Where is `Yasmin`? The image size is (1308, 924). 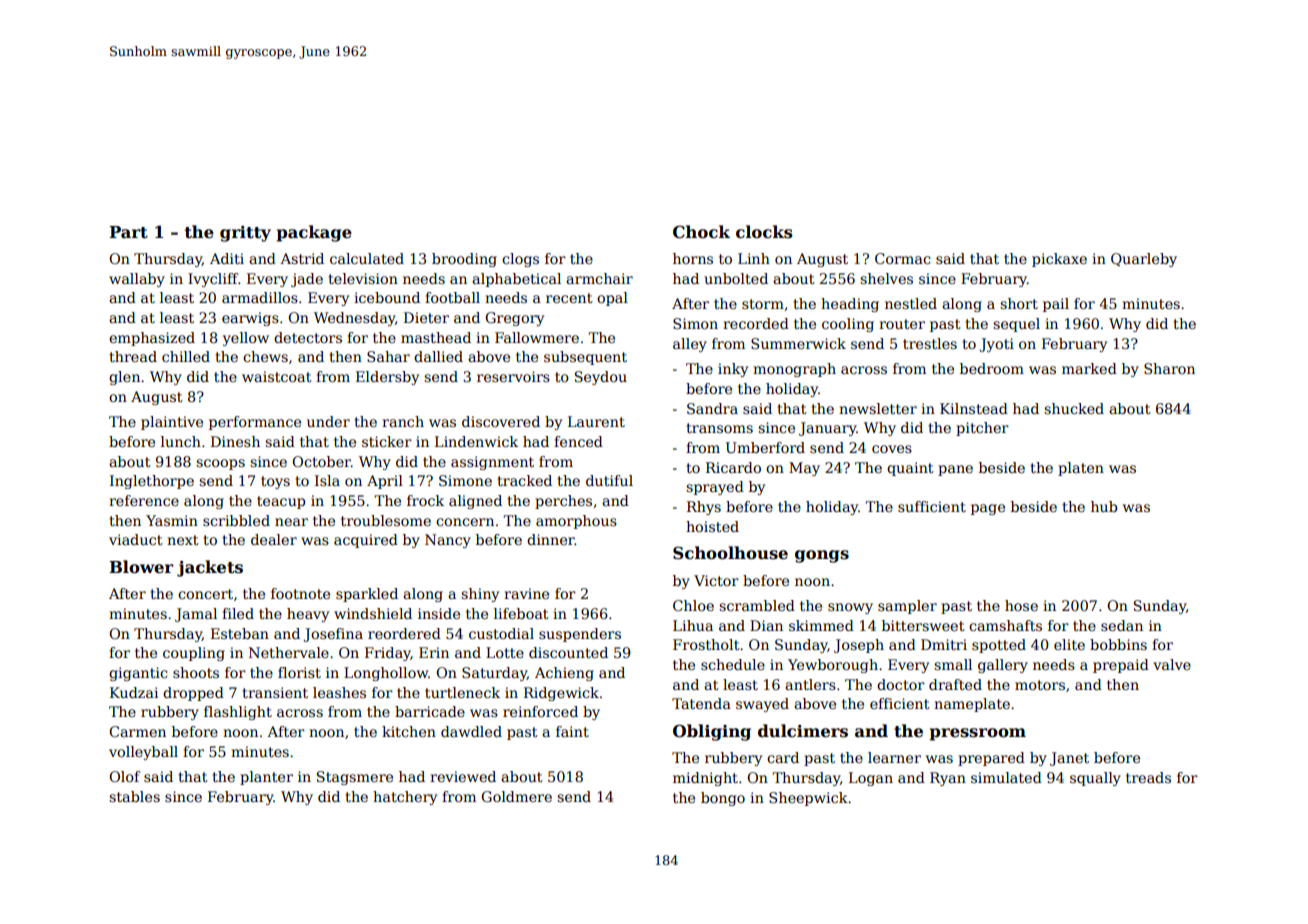
Yasmin is located at coordinates (172, 520).
